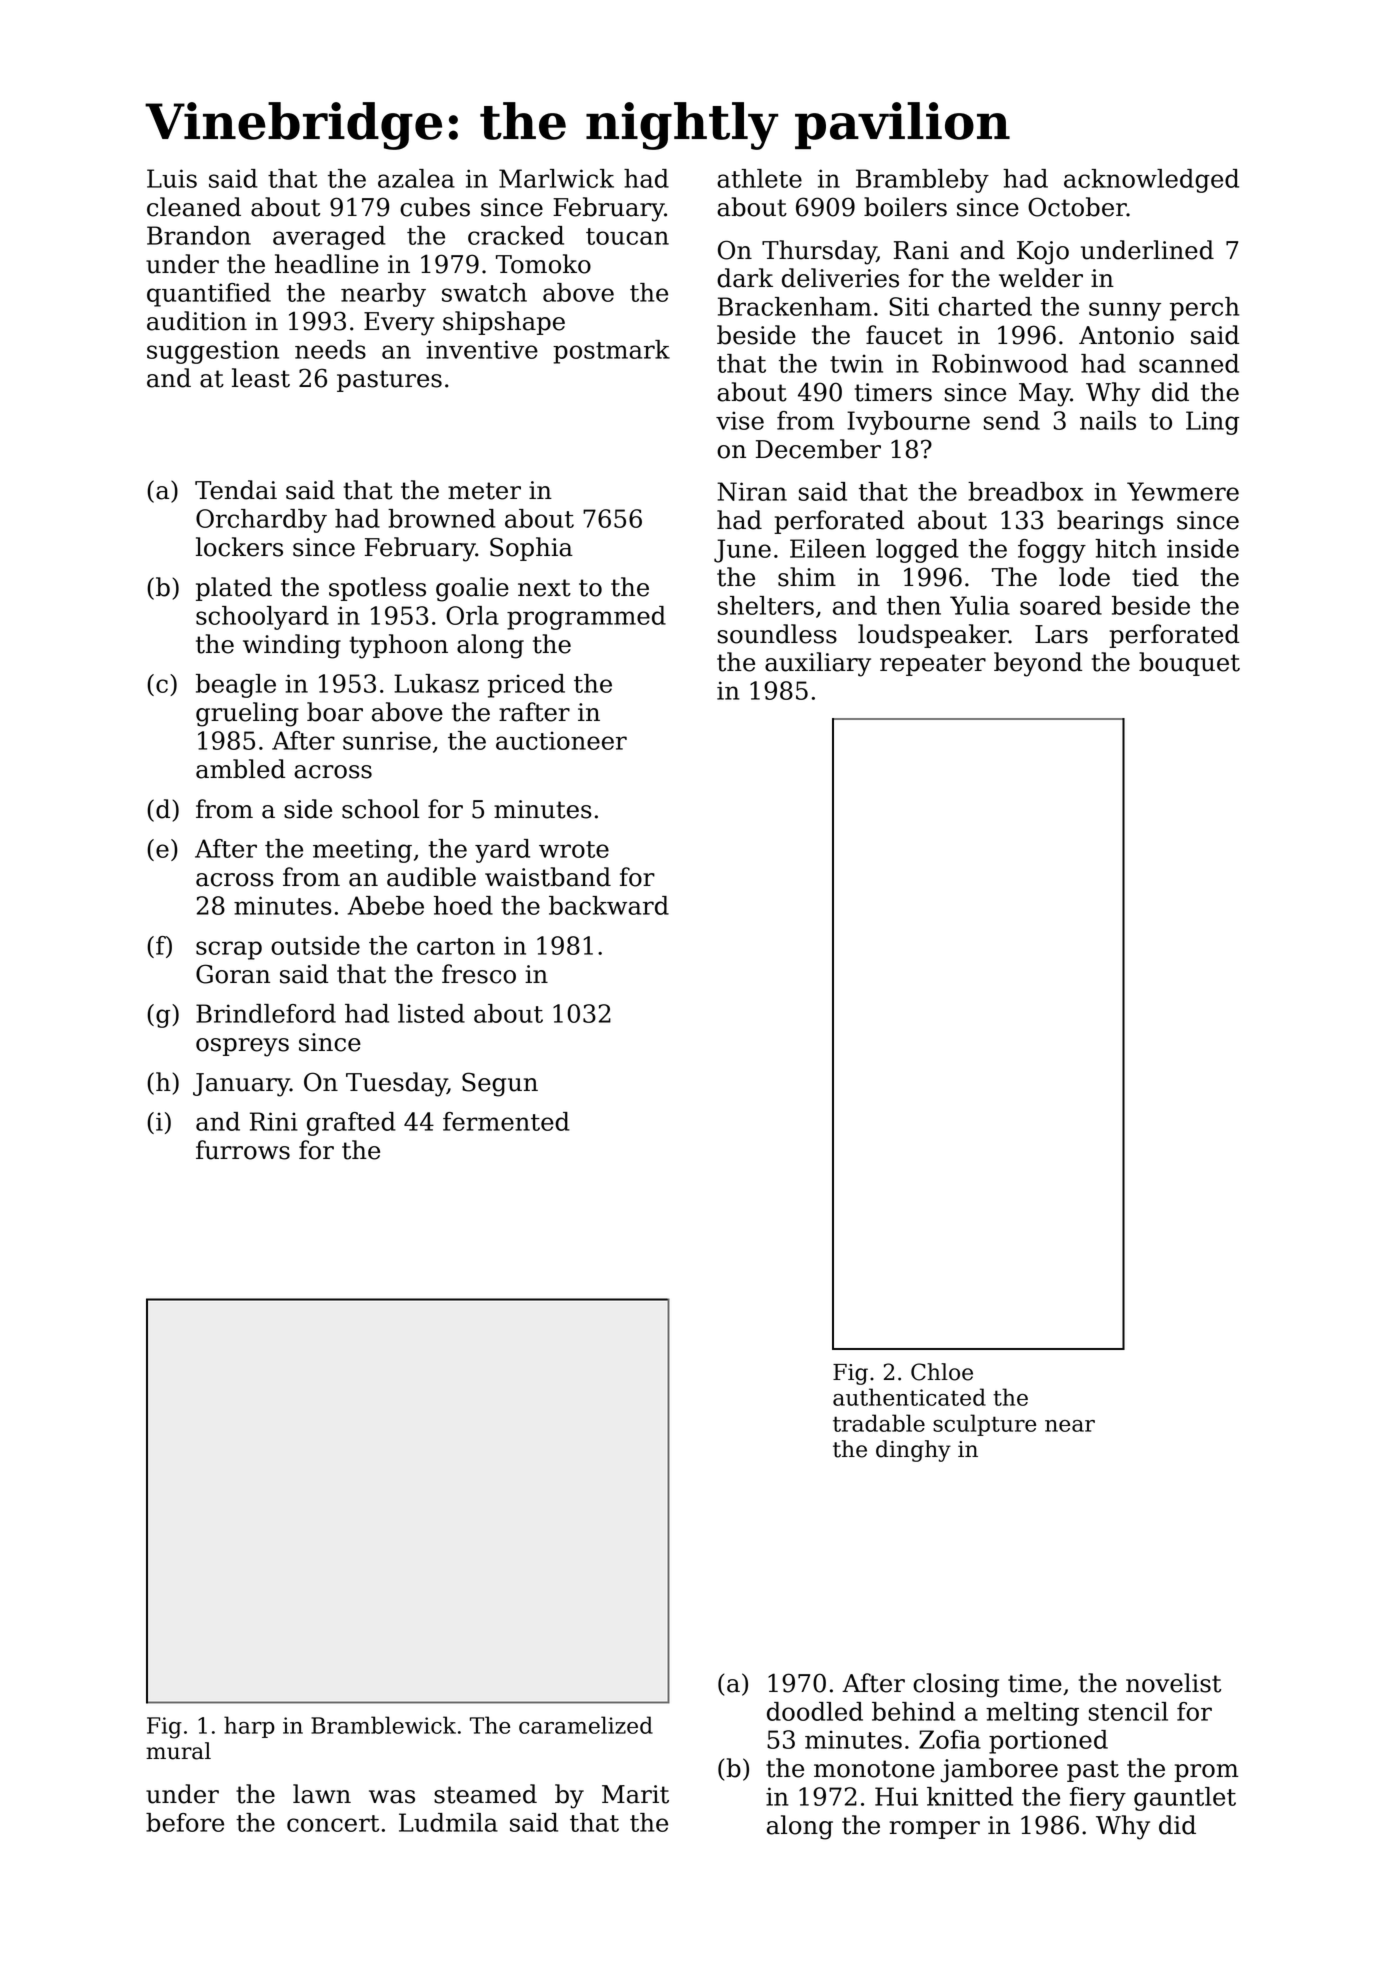 This screenshot has height=1969, width=1386. Describe the element at coordinates (236, 686) in the screenshot. I see `beagle` at that location.
